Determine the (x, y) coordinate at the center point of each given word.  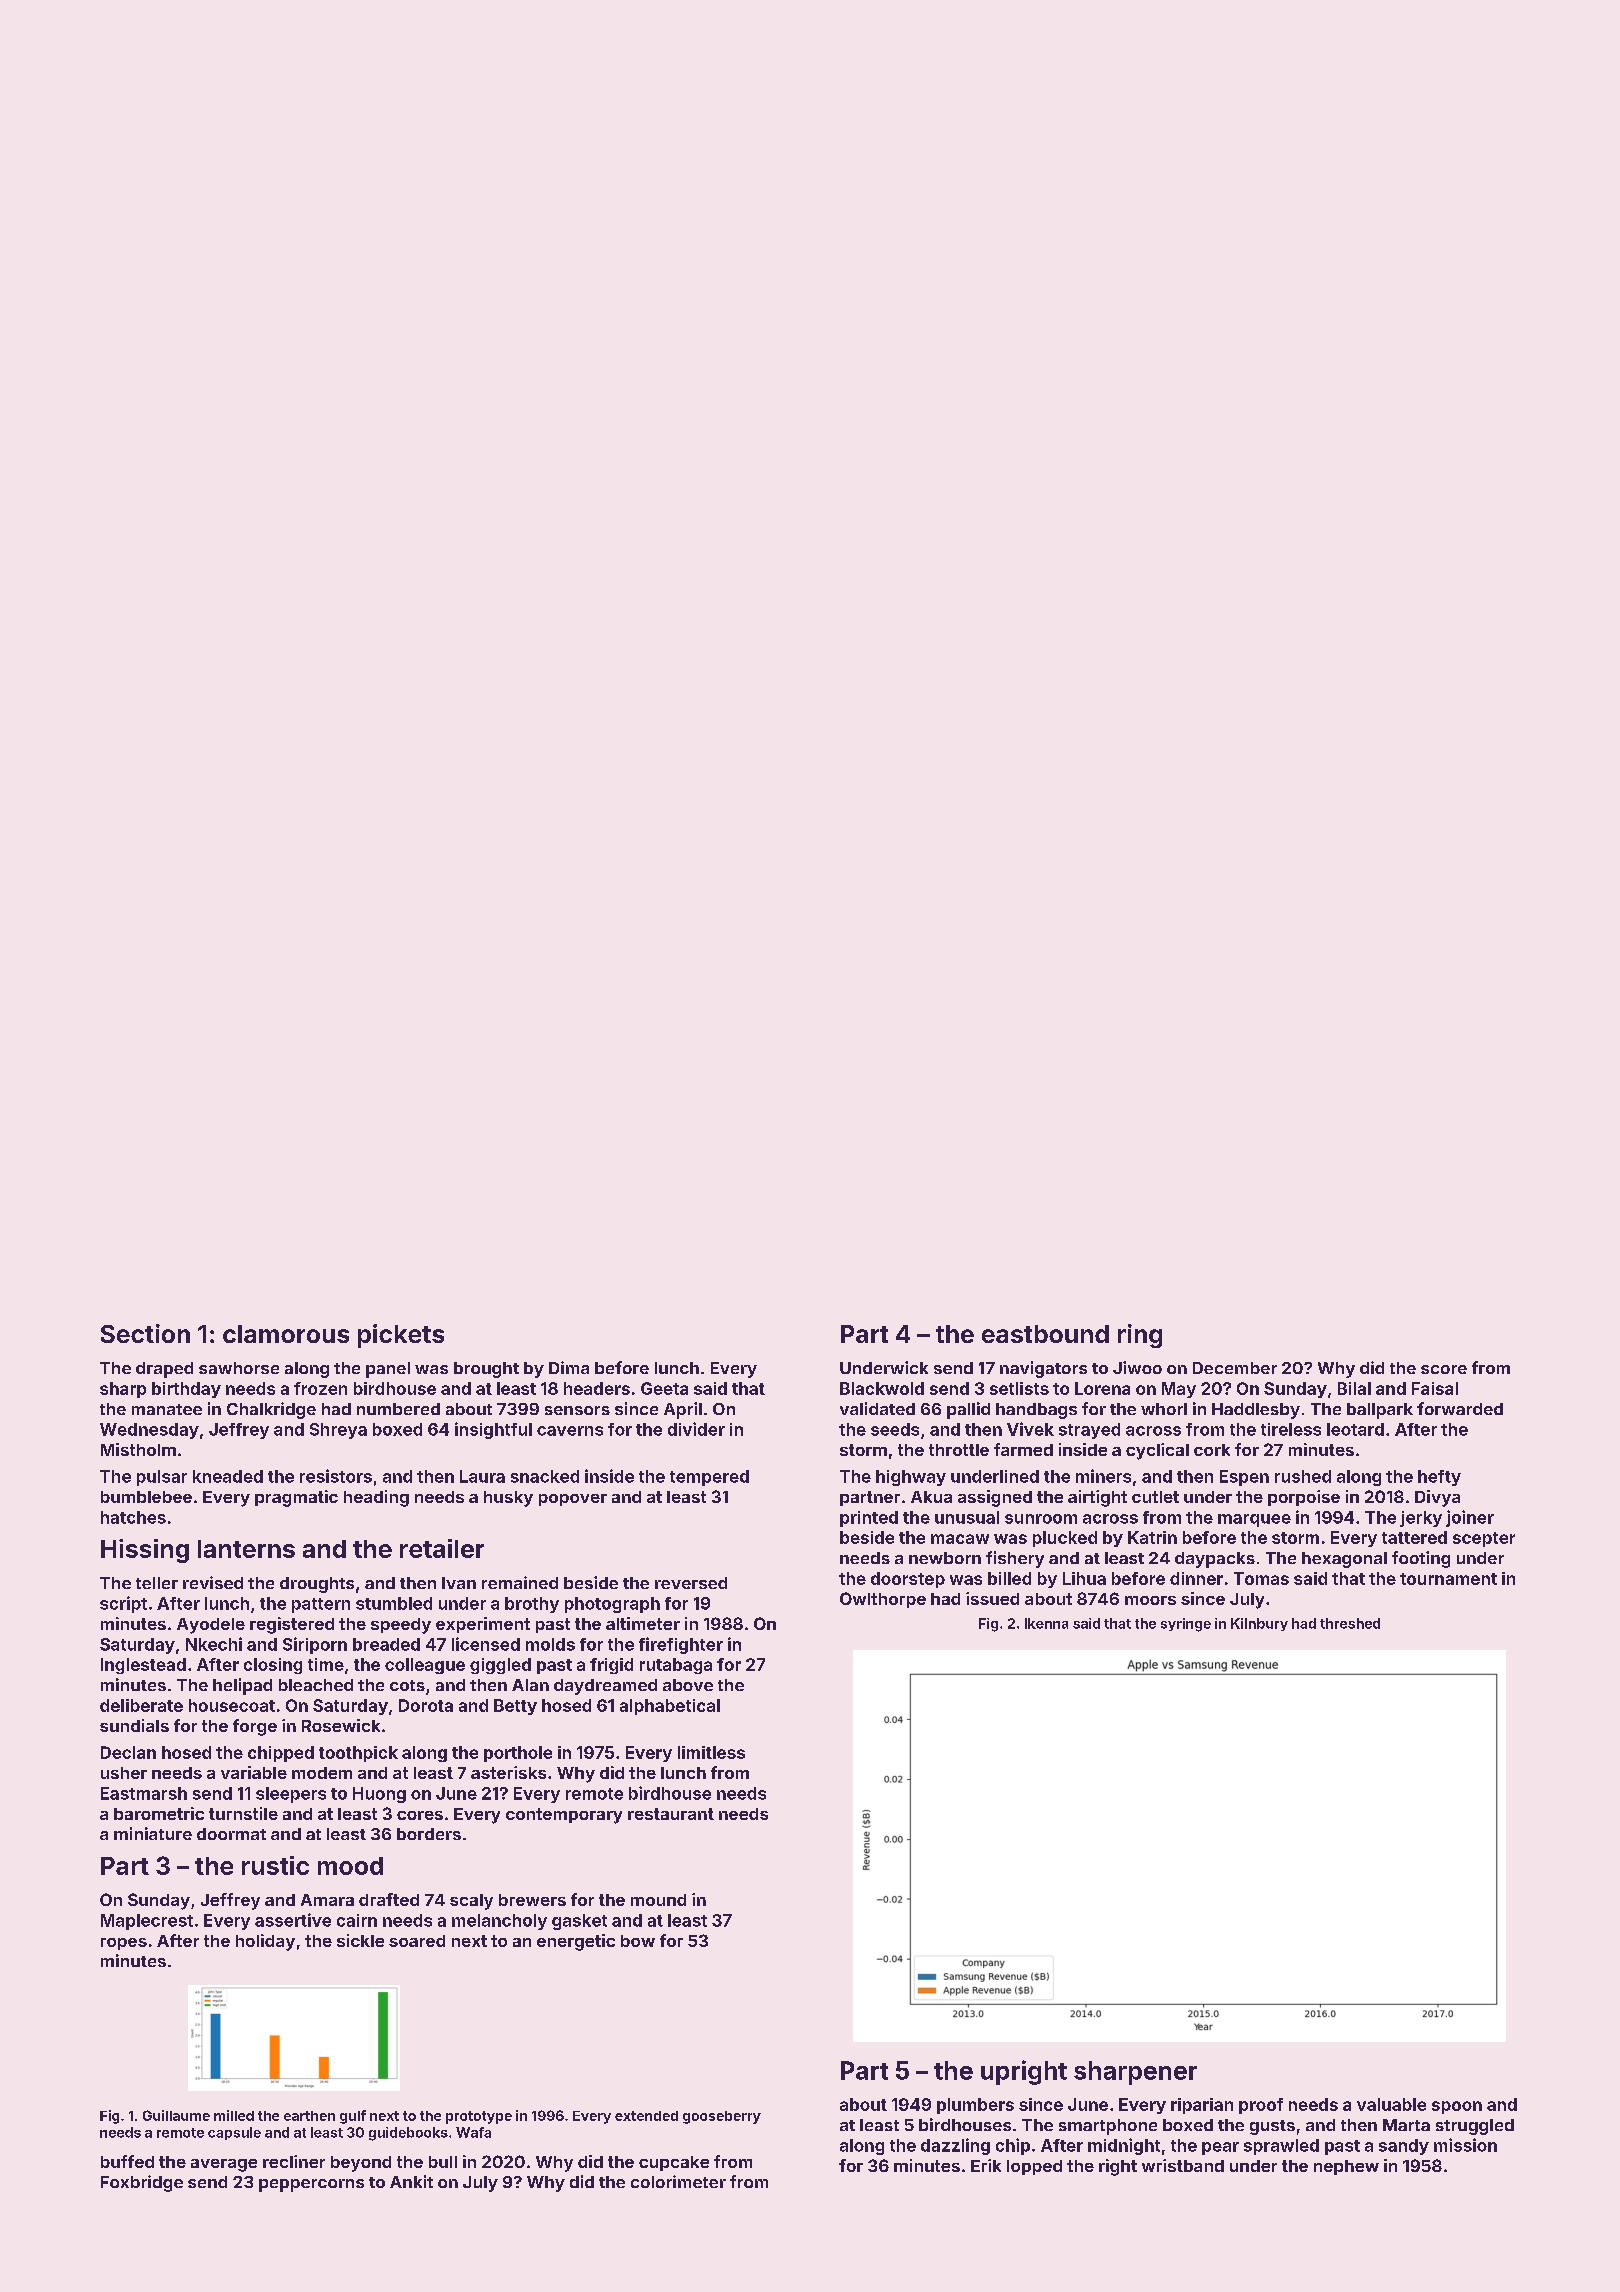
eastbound (1045, 1334)
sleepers (291, 1795)
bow (638, 1941)
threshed (1350, 1623)
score (1444, 1369)
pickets (401, 1336)
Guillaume (176, 2115)
